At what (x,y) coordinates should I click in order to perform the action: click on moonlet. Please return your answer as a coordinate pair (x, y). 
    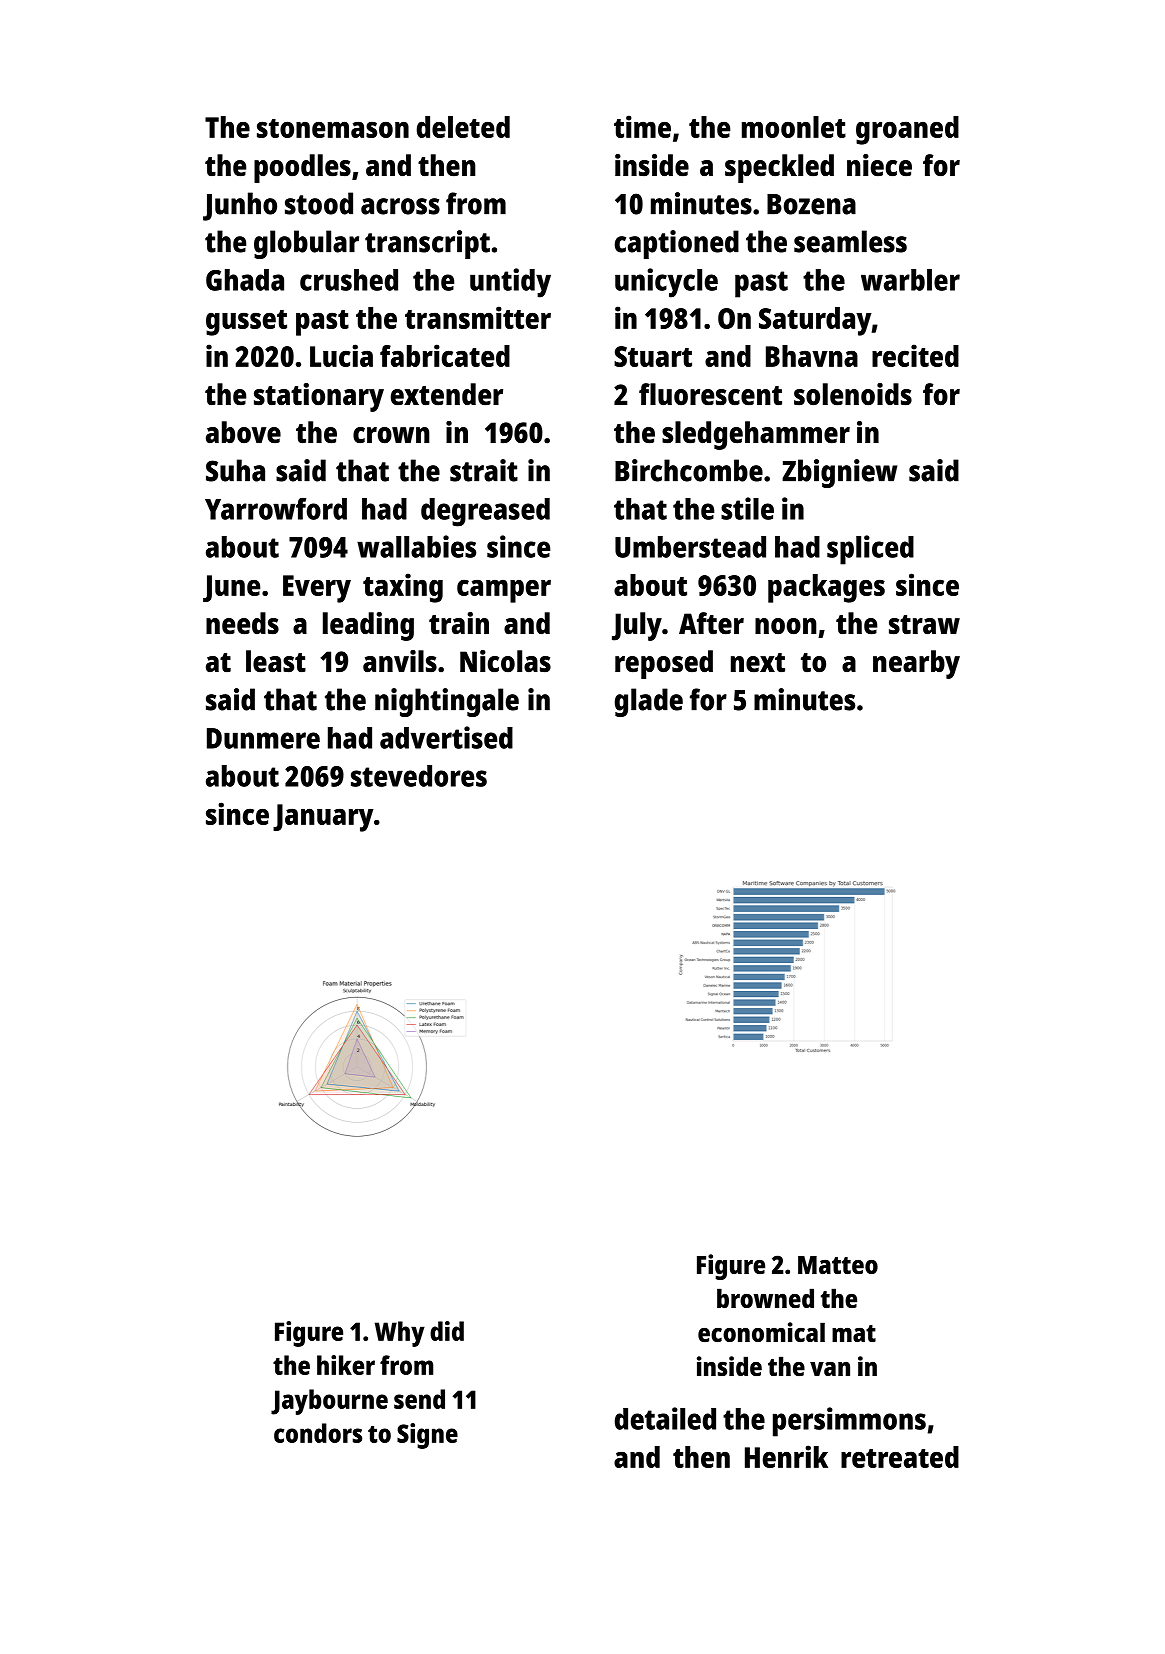
    Looking at the image, I should click on (794, 127).
